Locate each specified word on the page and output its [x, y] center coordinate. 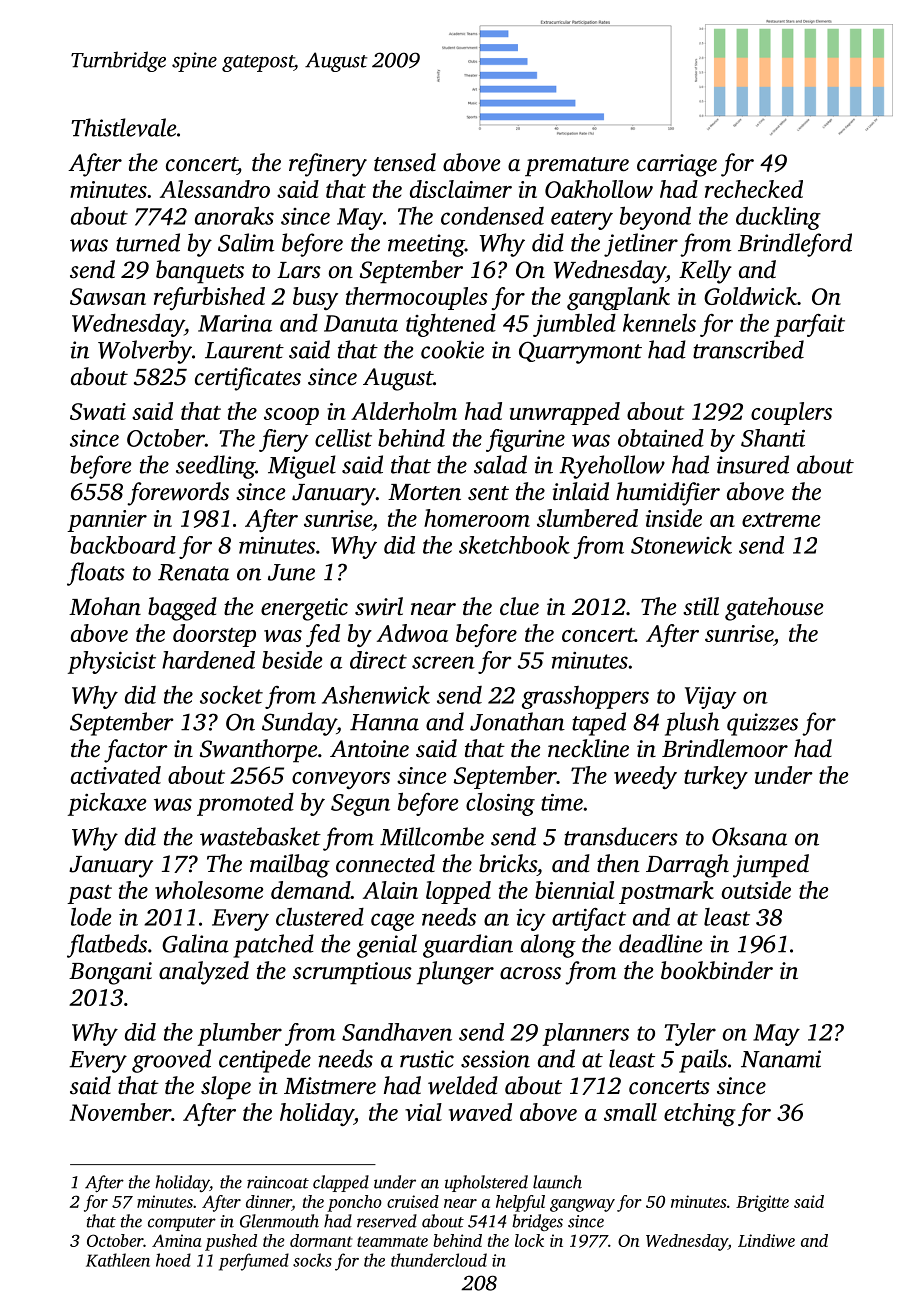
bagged [182, 609]
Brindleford [795, 245]
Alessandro [215, 189]
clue [519, 606]
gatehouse [774, 609]
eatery [582, 220]
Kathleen [118, 1260]
